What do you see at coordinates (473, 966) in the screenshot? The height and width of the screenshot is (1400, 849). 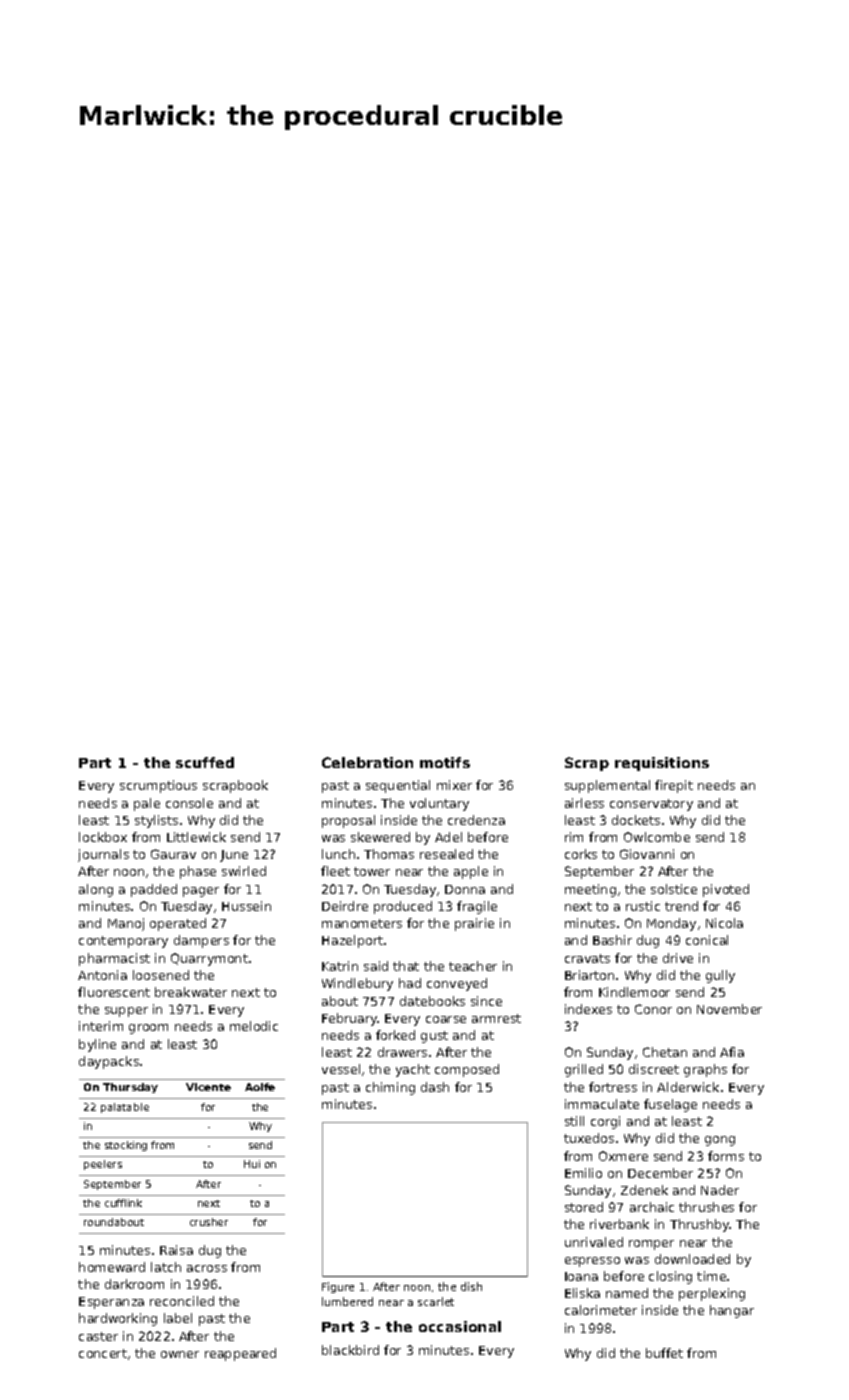 I see `teacher` at bounding box center [473, 966].
